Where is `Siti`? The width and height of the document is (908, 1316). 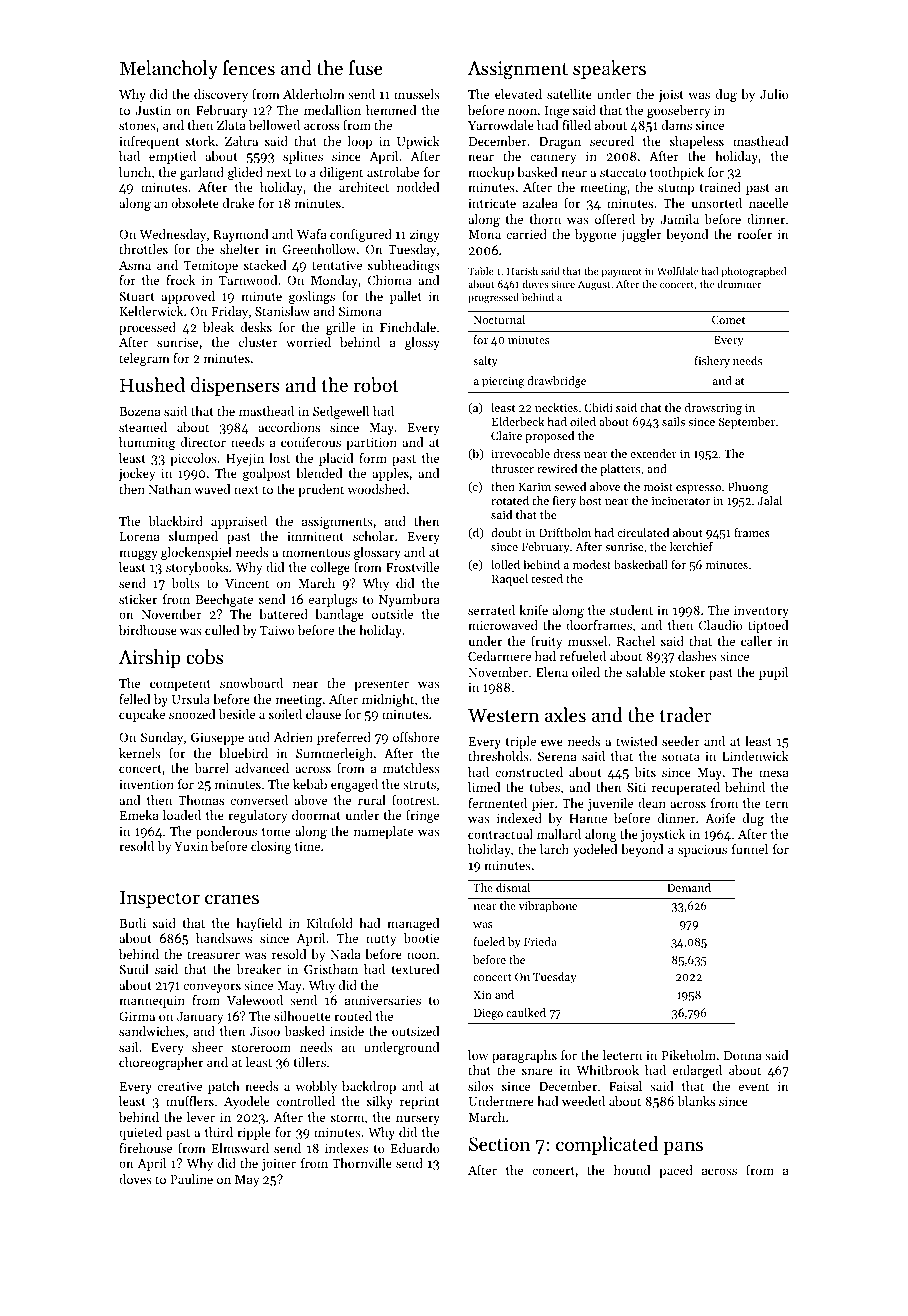 Siti is located at coordinates (636, 787).
